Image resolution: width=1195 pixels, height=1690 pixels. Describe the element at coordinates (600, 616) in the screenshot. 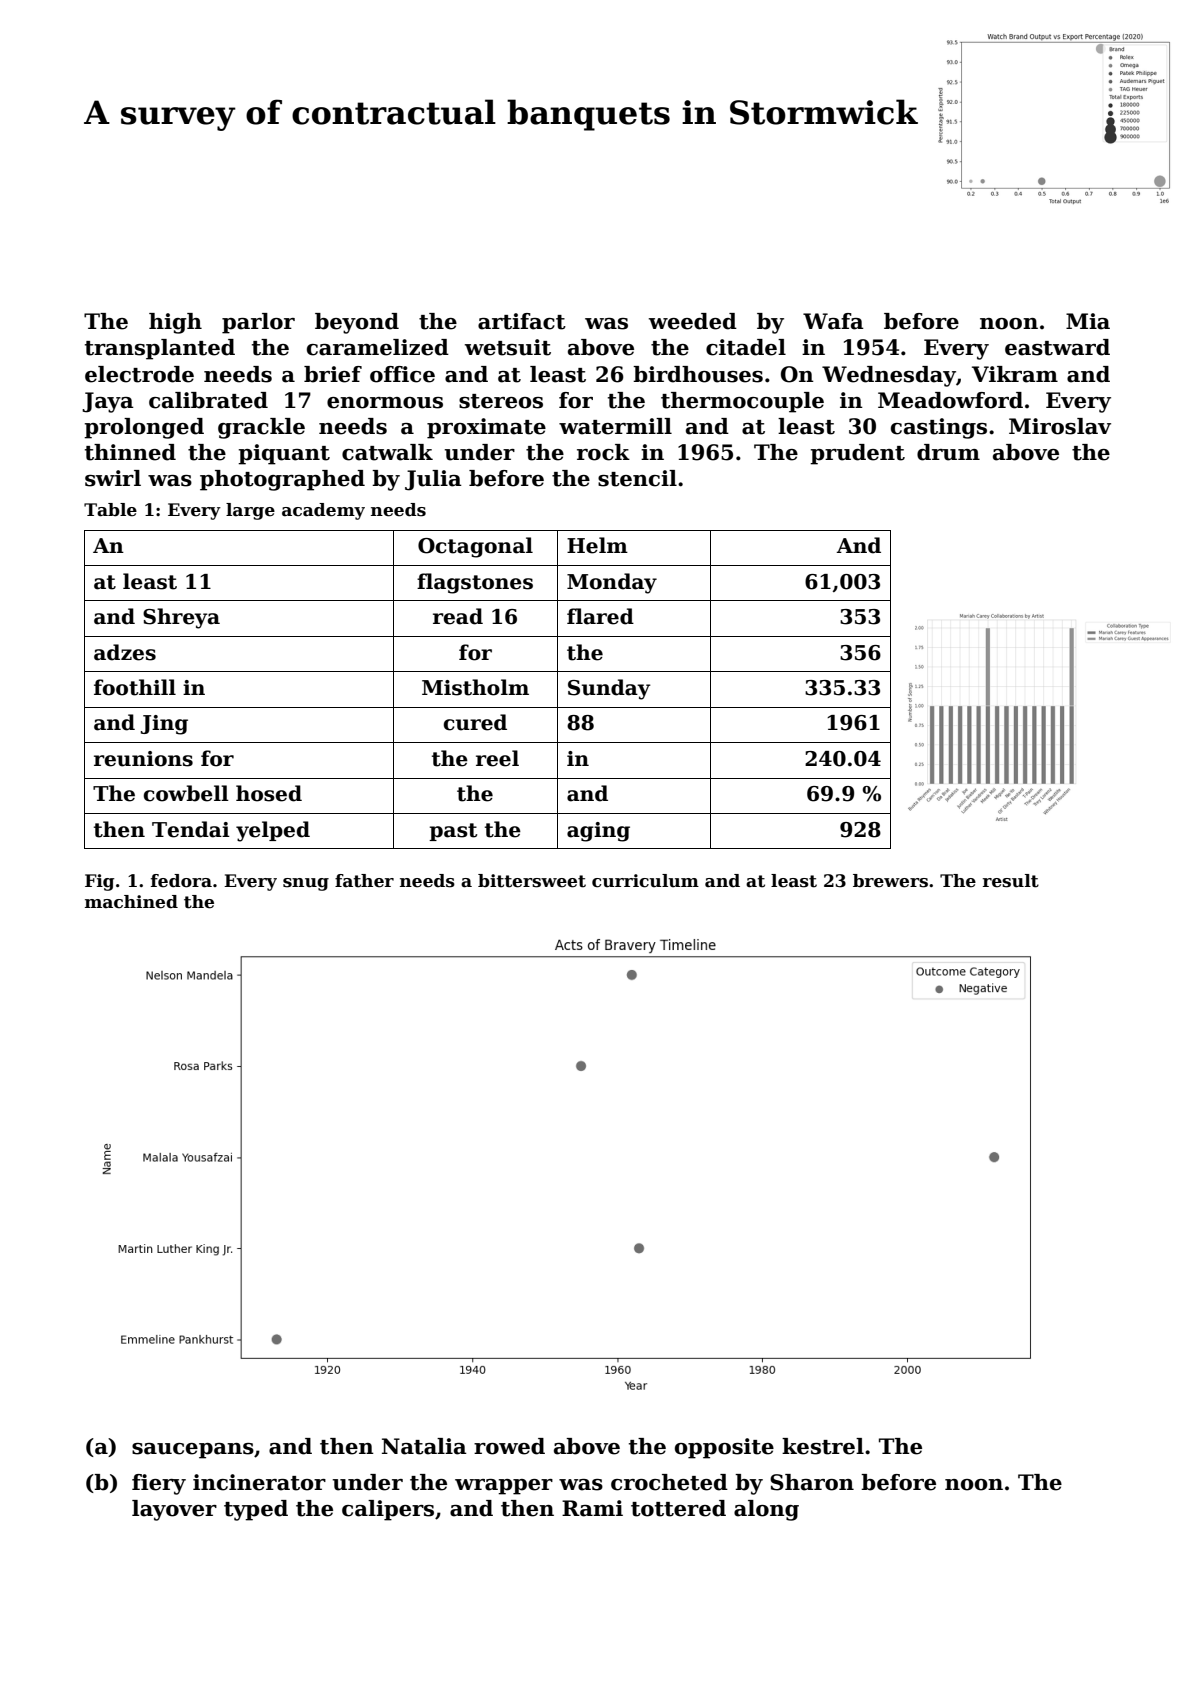

I see `flared` at that location.
